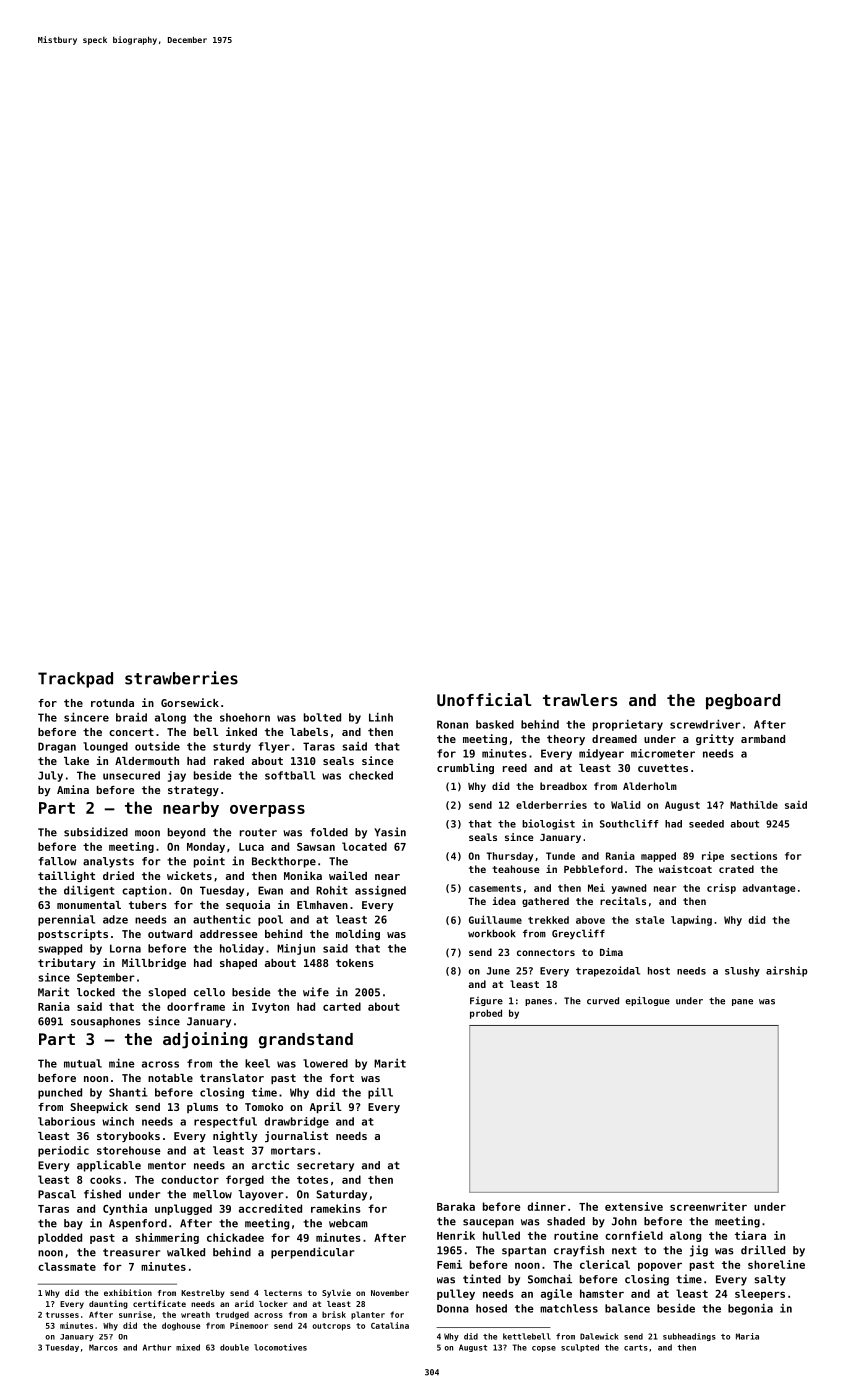  I want to click on next, so click(624, 1250).
